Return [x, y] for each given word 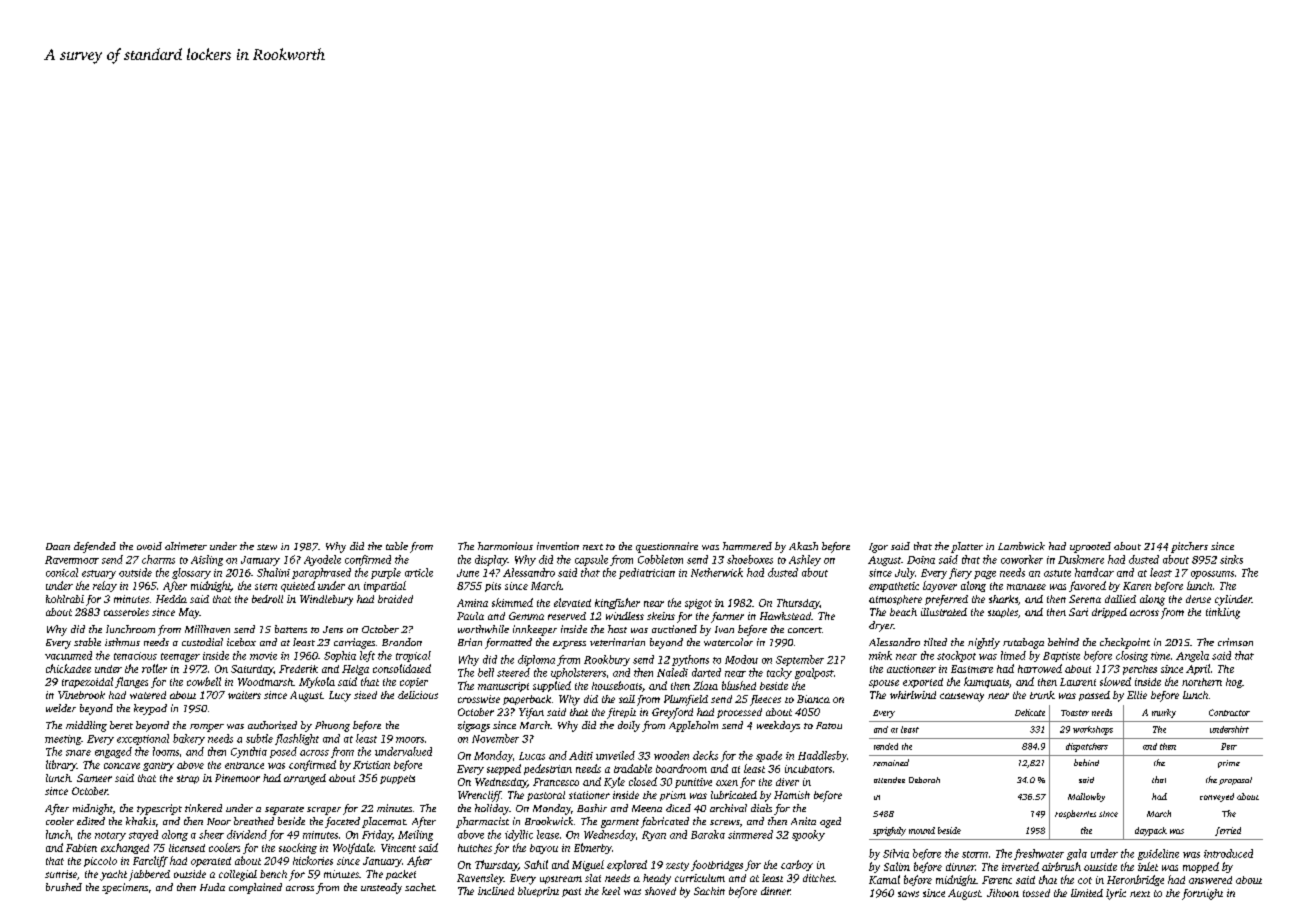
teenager [180, 657]
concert [805, 630]
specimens [125, 888]
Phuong [332, 726]
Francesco [556, 782]
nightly [984, 643]
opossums [1212, 575]
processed [739, 713]
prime [1229, 764]
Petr [1229, 746]
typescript [159, 809]
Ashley [805, 560]
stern [266, 586]
